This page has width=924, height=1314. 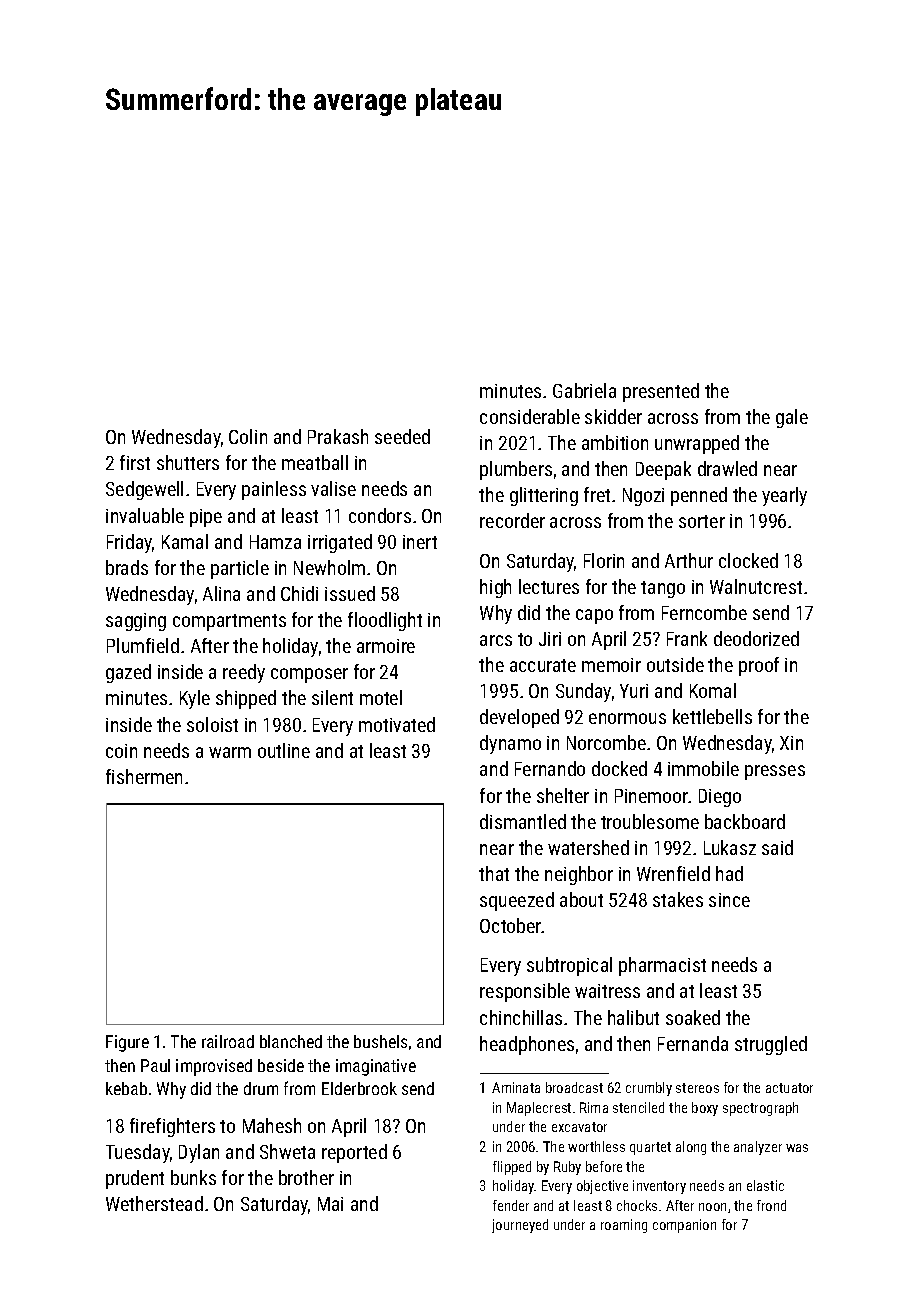 I want to click on Wetherstead, so click(x=154, y=1203).
